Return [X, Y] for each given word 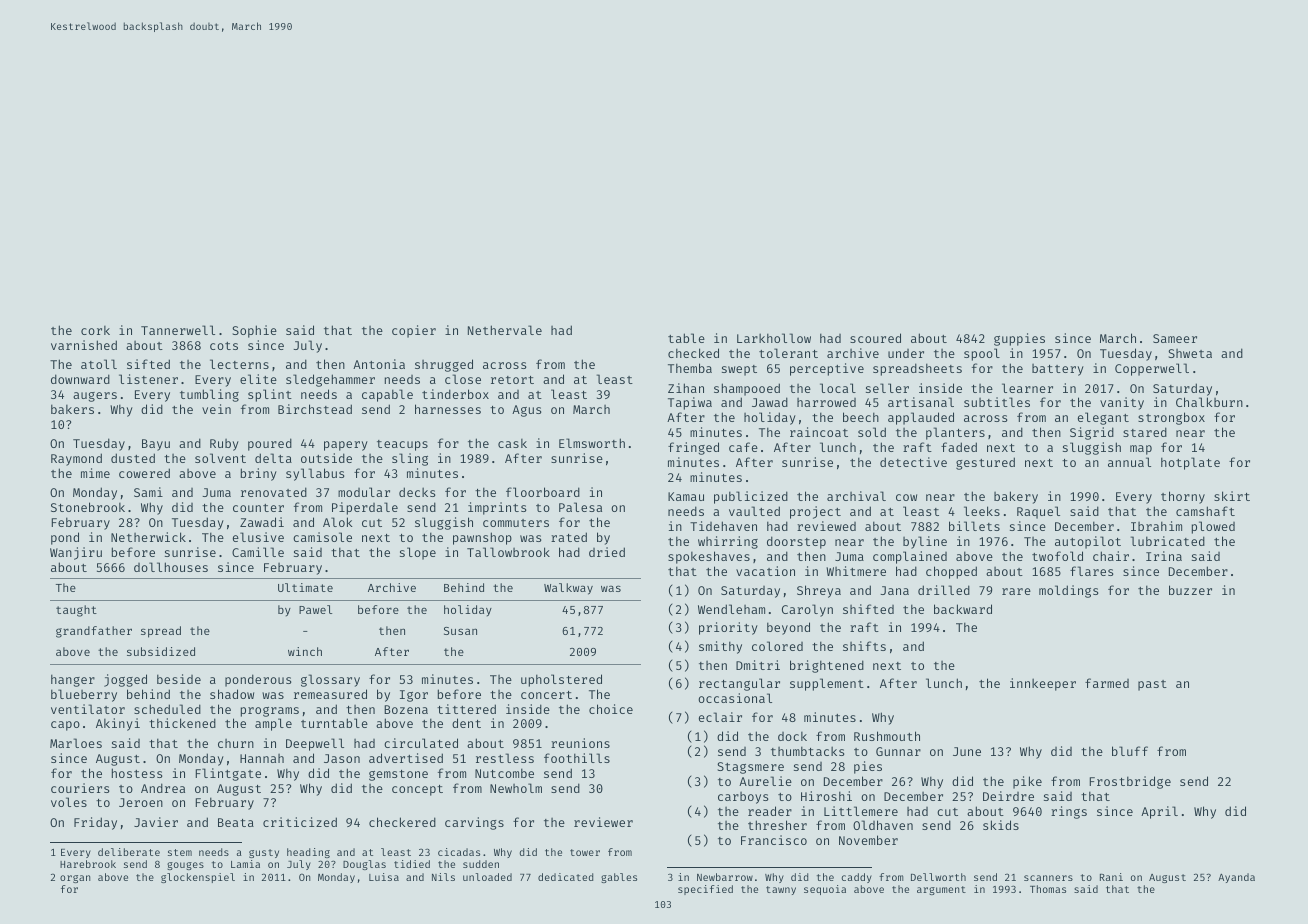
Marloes [76, 743]
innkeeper [1043, 684]
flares [1091, 571]
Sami [148, 492]
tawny [781, 890]
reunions [580, 743]
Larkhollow [774, 338]
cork [95, 330]
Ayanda [1236, 878]
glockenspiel [198, 878]
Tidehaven [723, 526]
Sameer [1175, 338]
